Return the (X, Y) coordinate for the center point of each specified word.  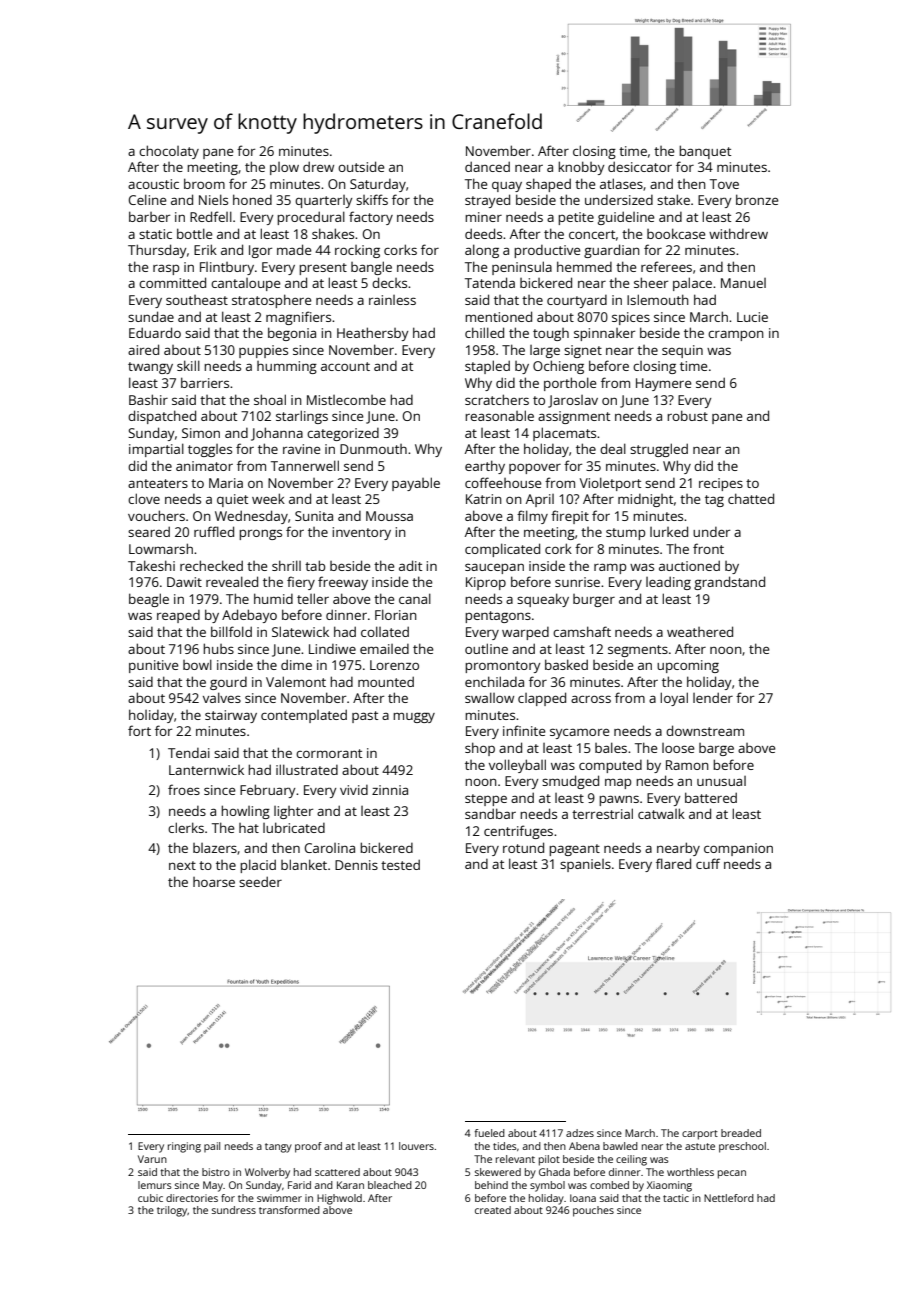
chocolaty (169, 152)
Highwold (339, 1199)
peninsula (522, 268)
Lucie (752, 317)
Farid (299, 1185)
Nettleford (729, 1198)
